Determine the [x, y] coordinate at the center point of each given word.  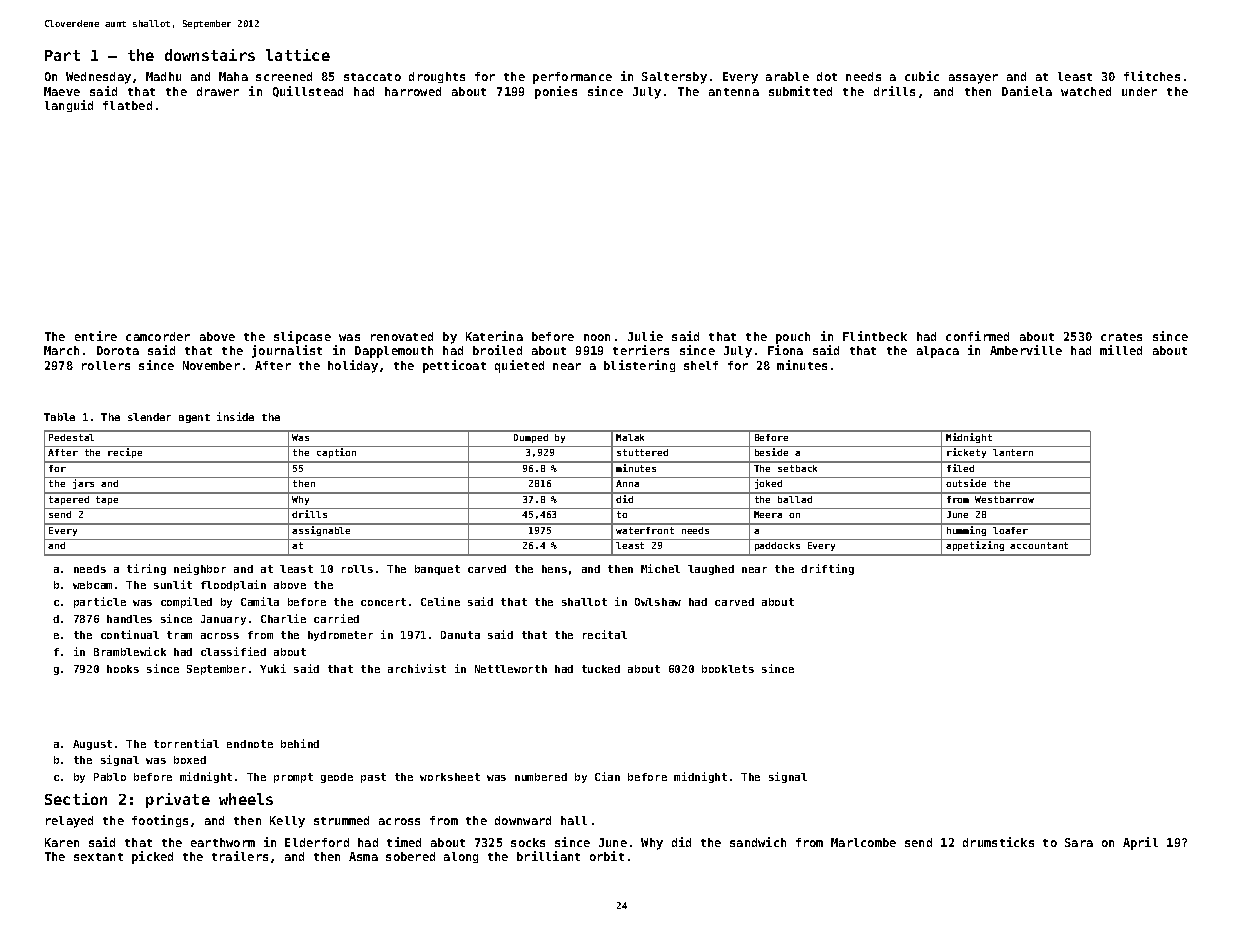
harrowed [413, 91]
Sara [1079, 842]
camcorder [158, 336]
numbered [541, 777]
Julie [645, 336]
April [1140, 843]
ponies [556, 92]
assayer [973, 79]
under [1139, 91]
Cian [607, 776]
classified [233, 651]
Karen [62, 842]
